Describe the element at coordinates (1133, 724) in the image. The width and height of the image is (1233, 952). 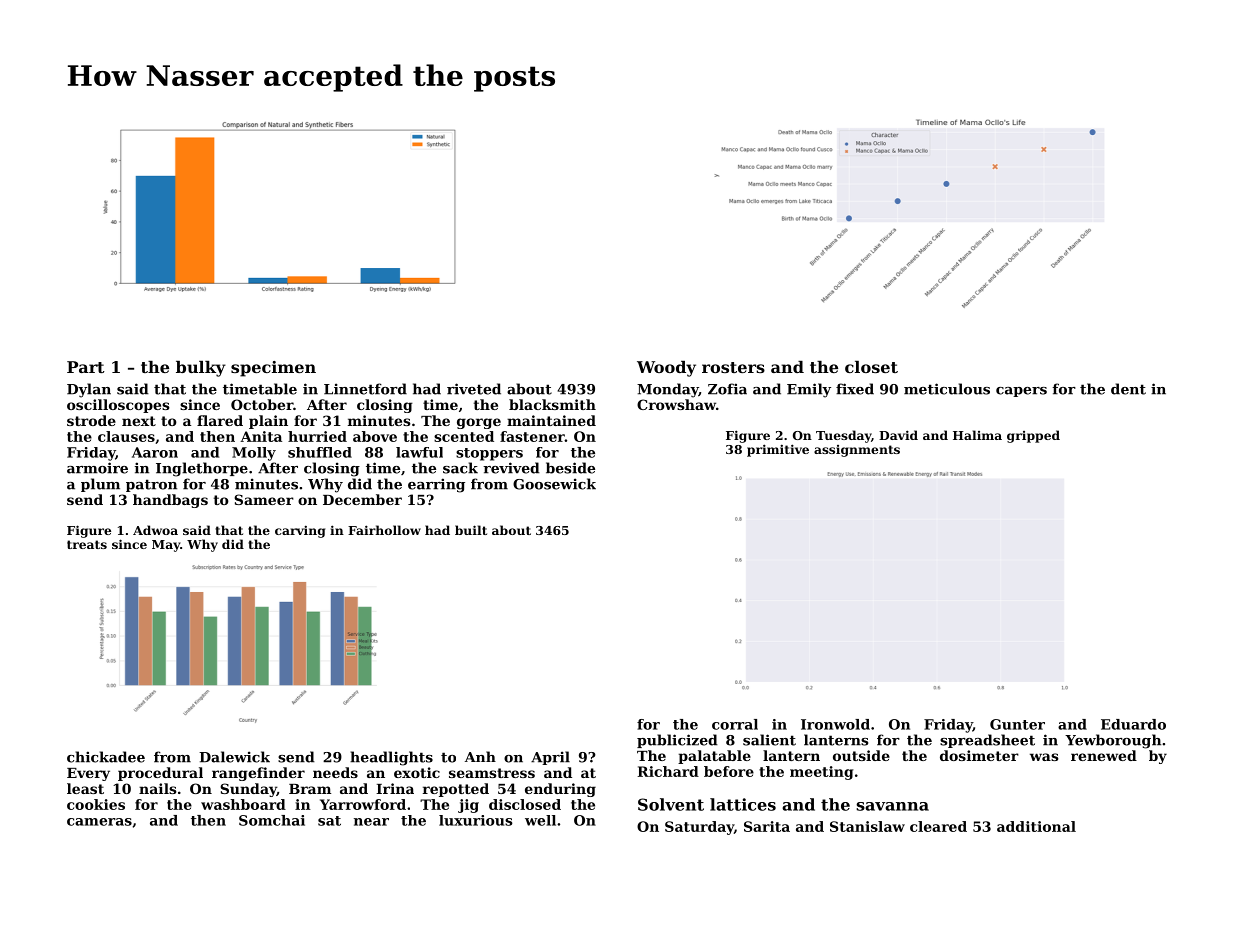
I see `Eduardo` at that location.
